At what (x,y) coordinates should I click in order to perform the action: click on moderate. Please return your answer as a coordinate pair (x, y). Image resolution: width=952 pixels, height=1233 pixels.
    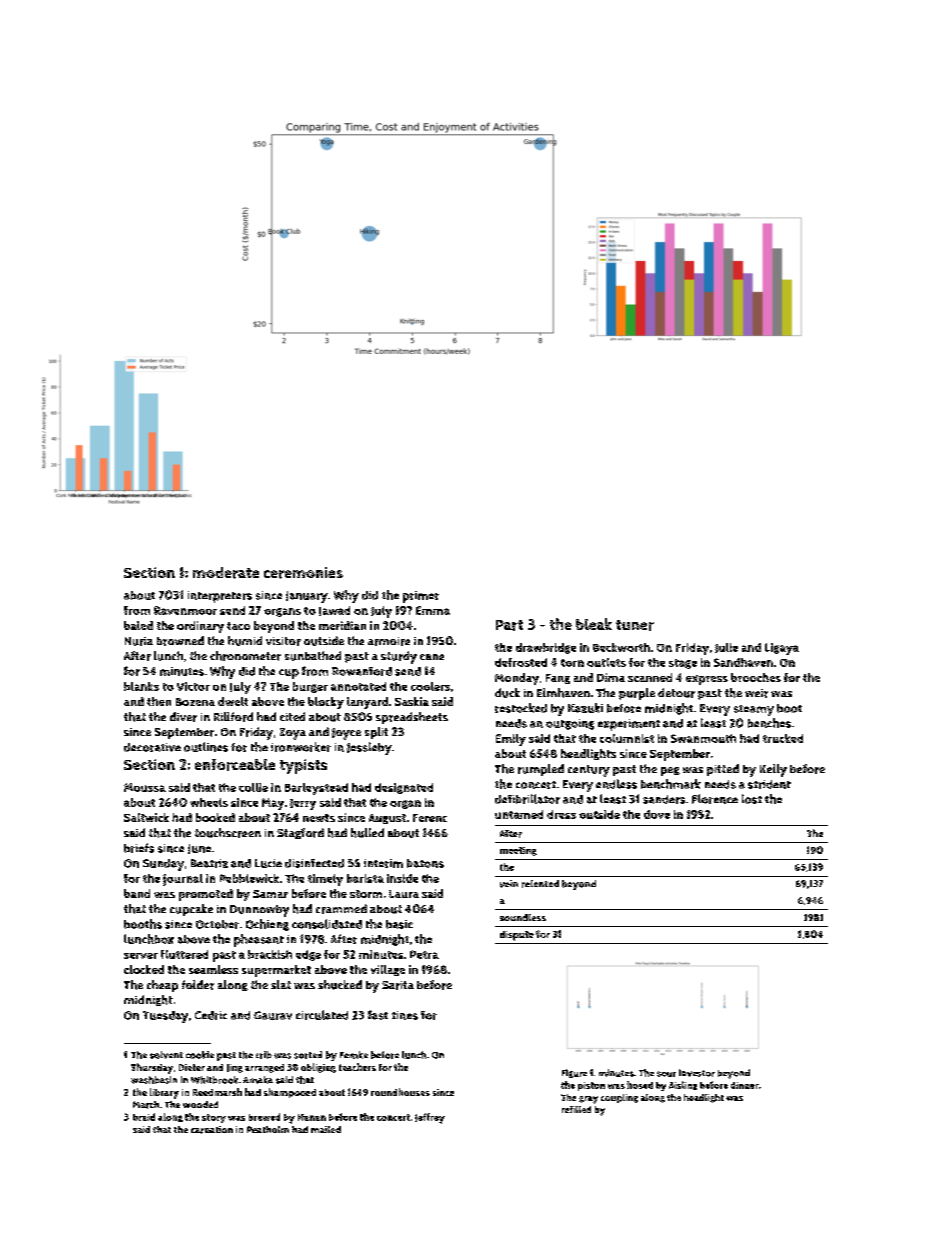
    Looking at the image, I should click on (226, 573).
